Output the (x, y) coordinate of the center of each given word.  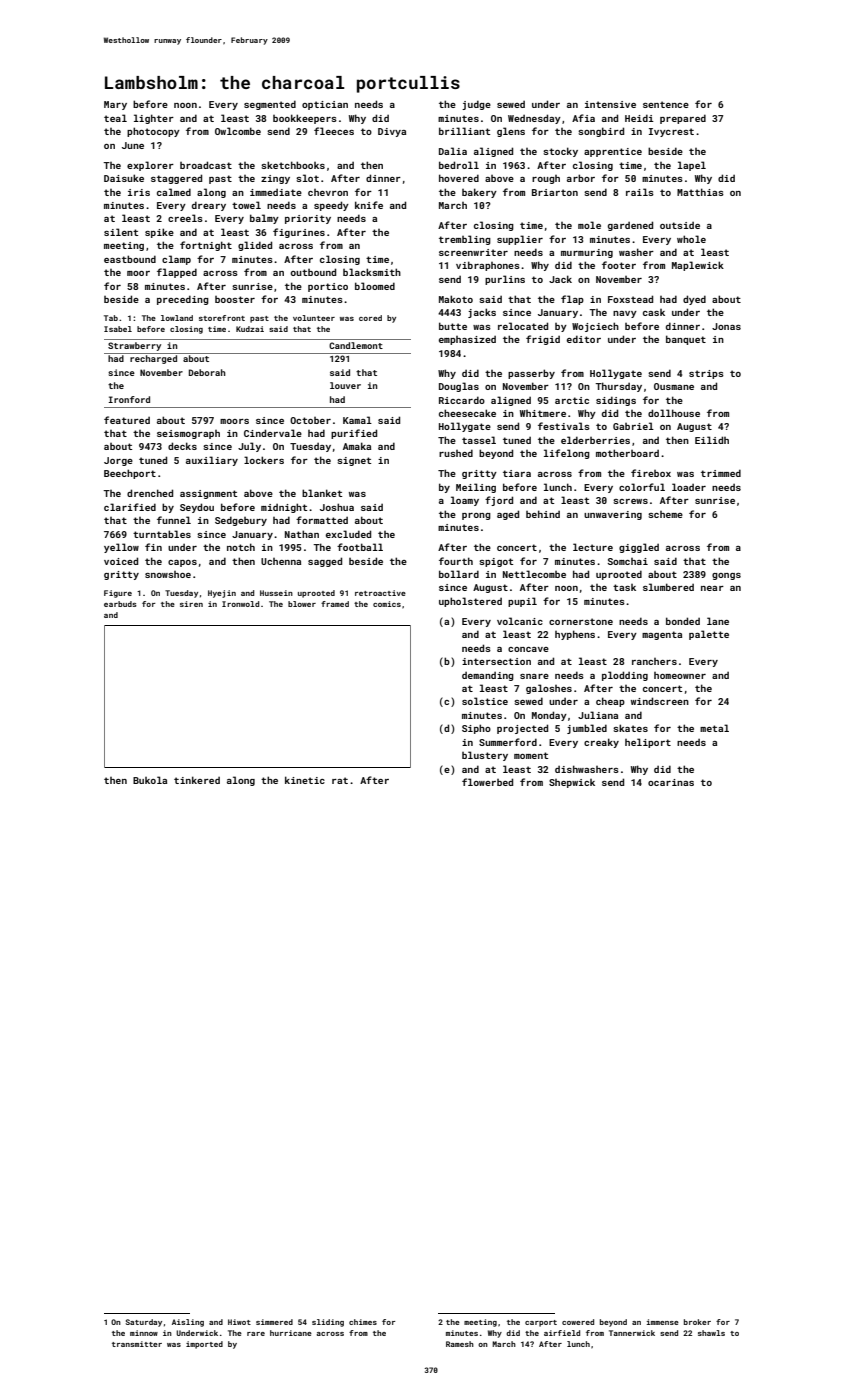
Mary (115, 105)
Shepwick (572, 783)
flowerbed (487, 782)
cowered (578, 1322)
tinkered (197, 780)
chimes (363, 1322)
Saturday (144, 1323)
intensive (610, 104)
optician (325, 105)
